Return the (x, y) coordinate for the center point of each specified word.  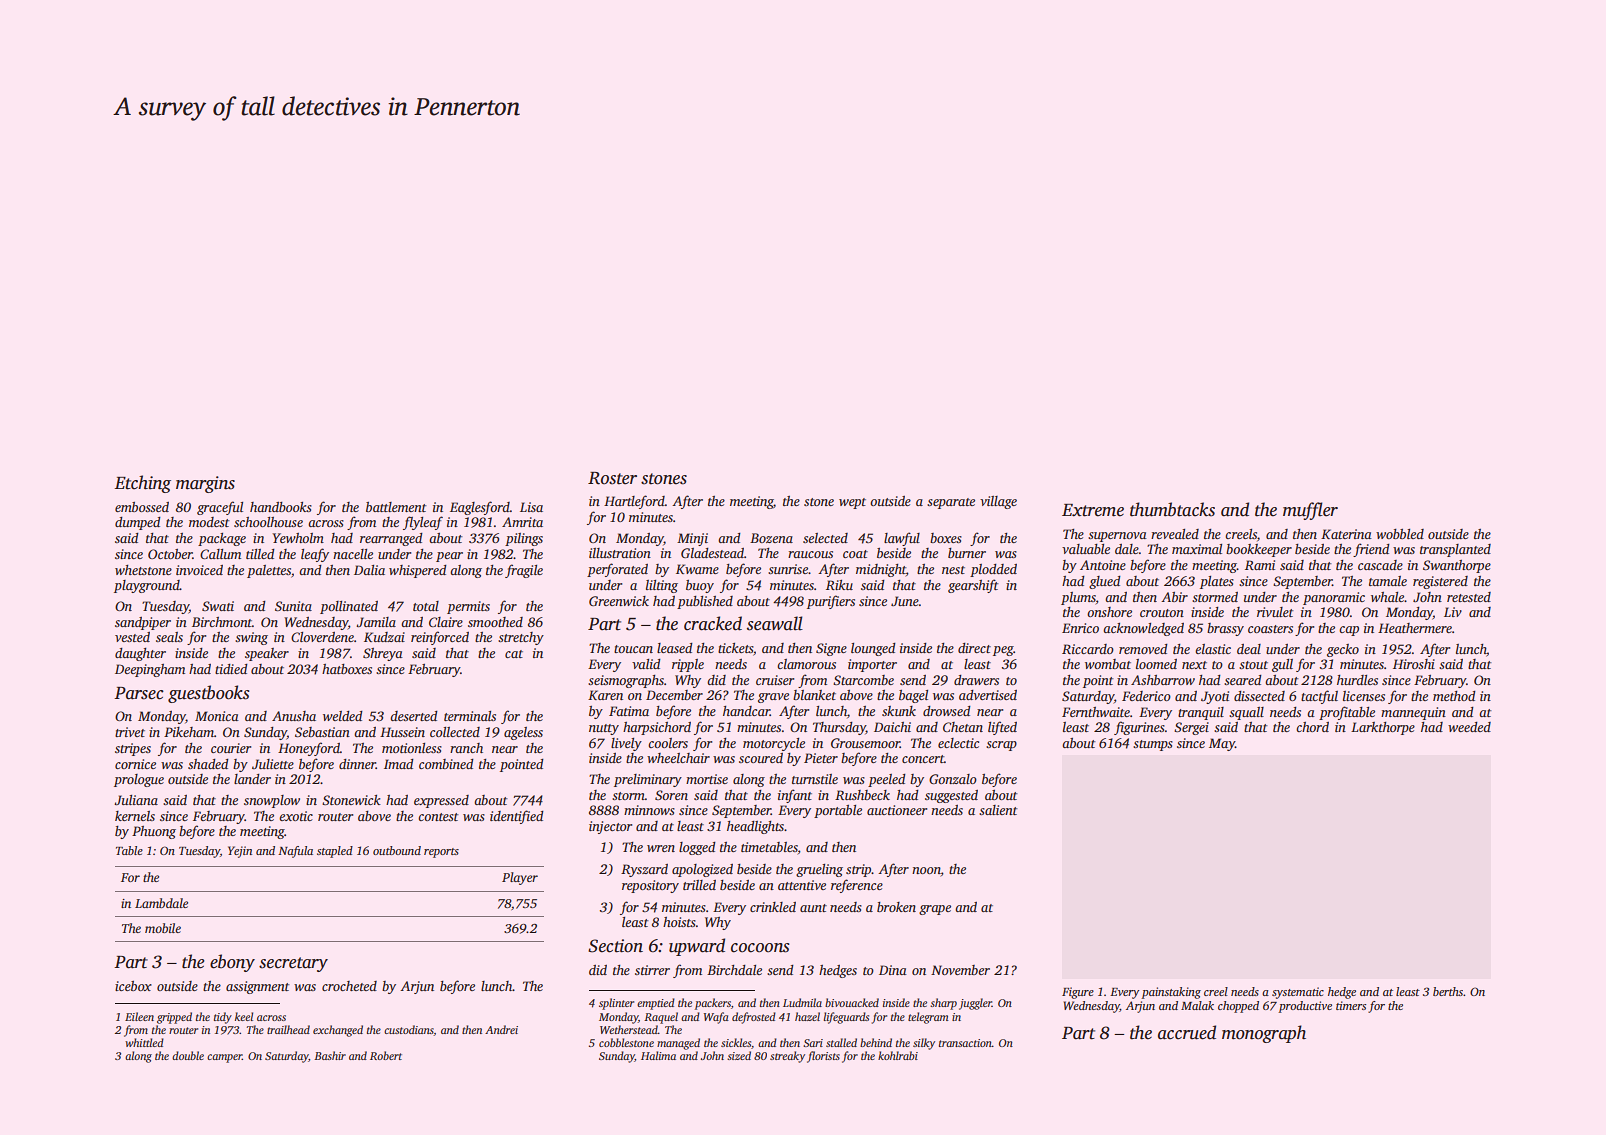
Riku (839, 585)
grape (935, 910)
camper (224, 1058)
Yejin (240, 852)
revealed (1175, 534)
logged (697, 848)
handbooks (281, 507)
